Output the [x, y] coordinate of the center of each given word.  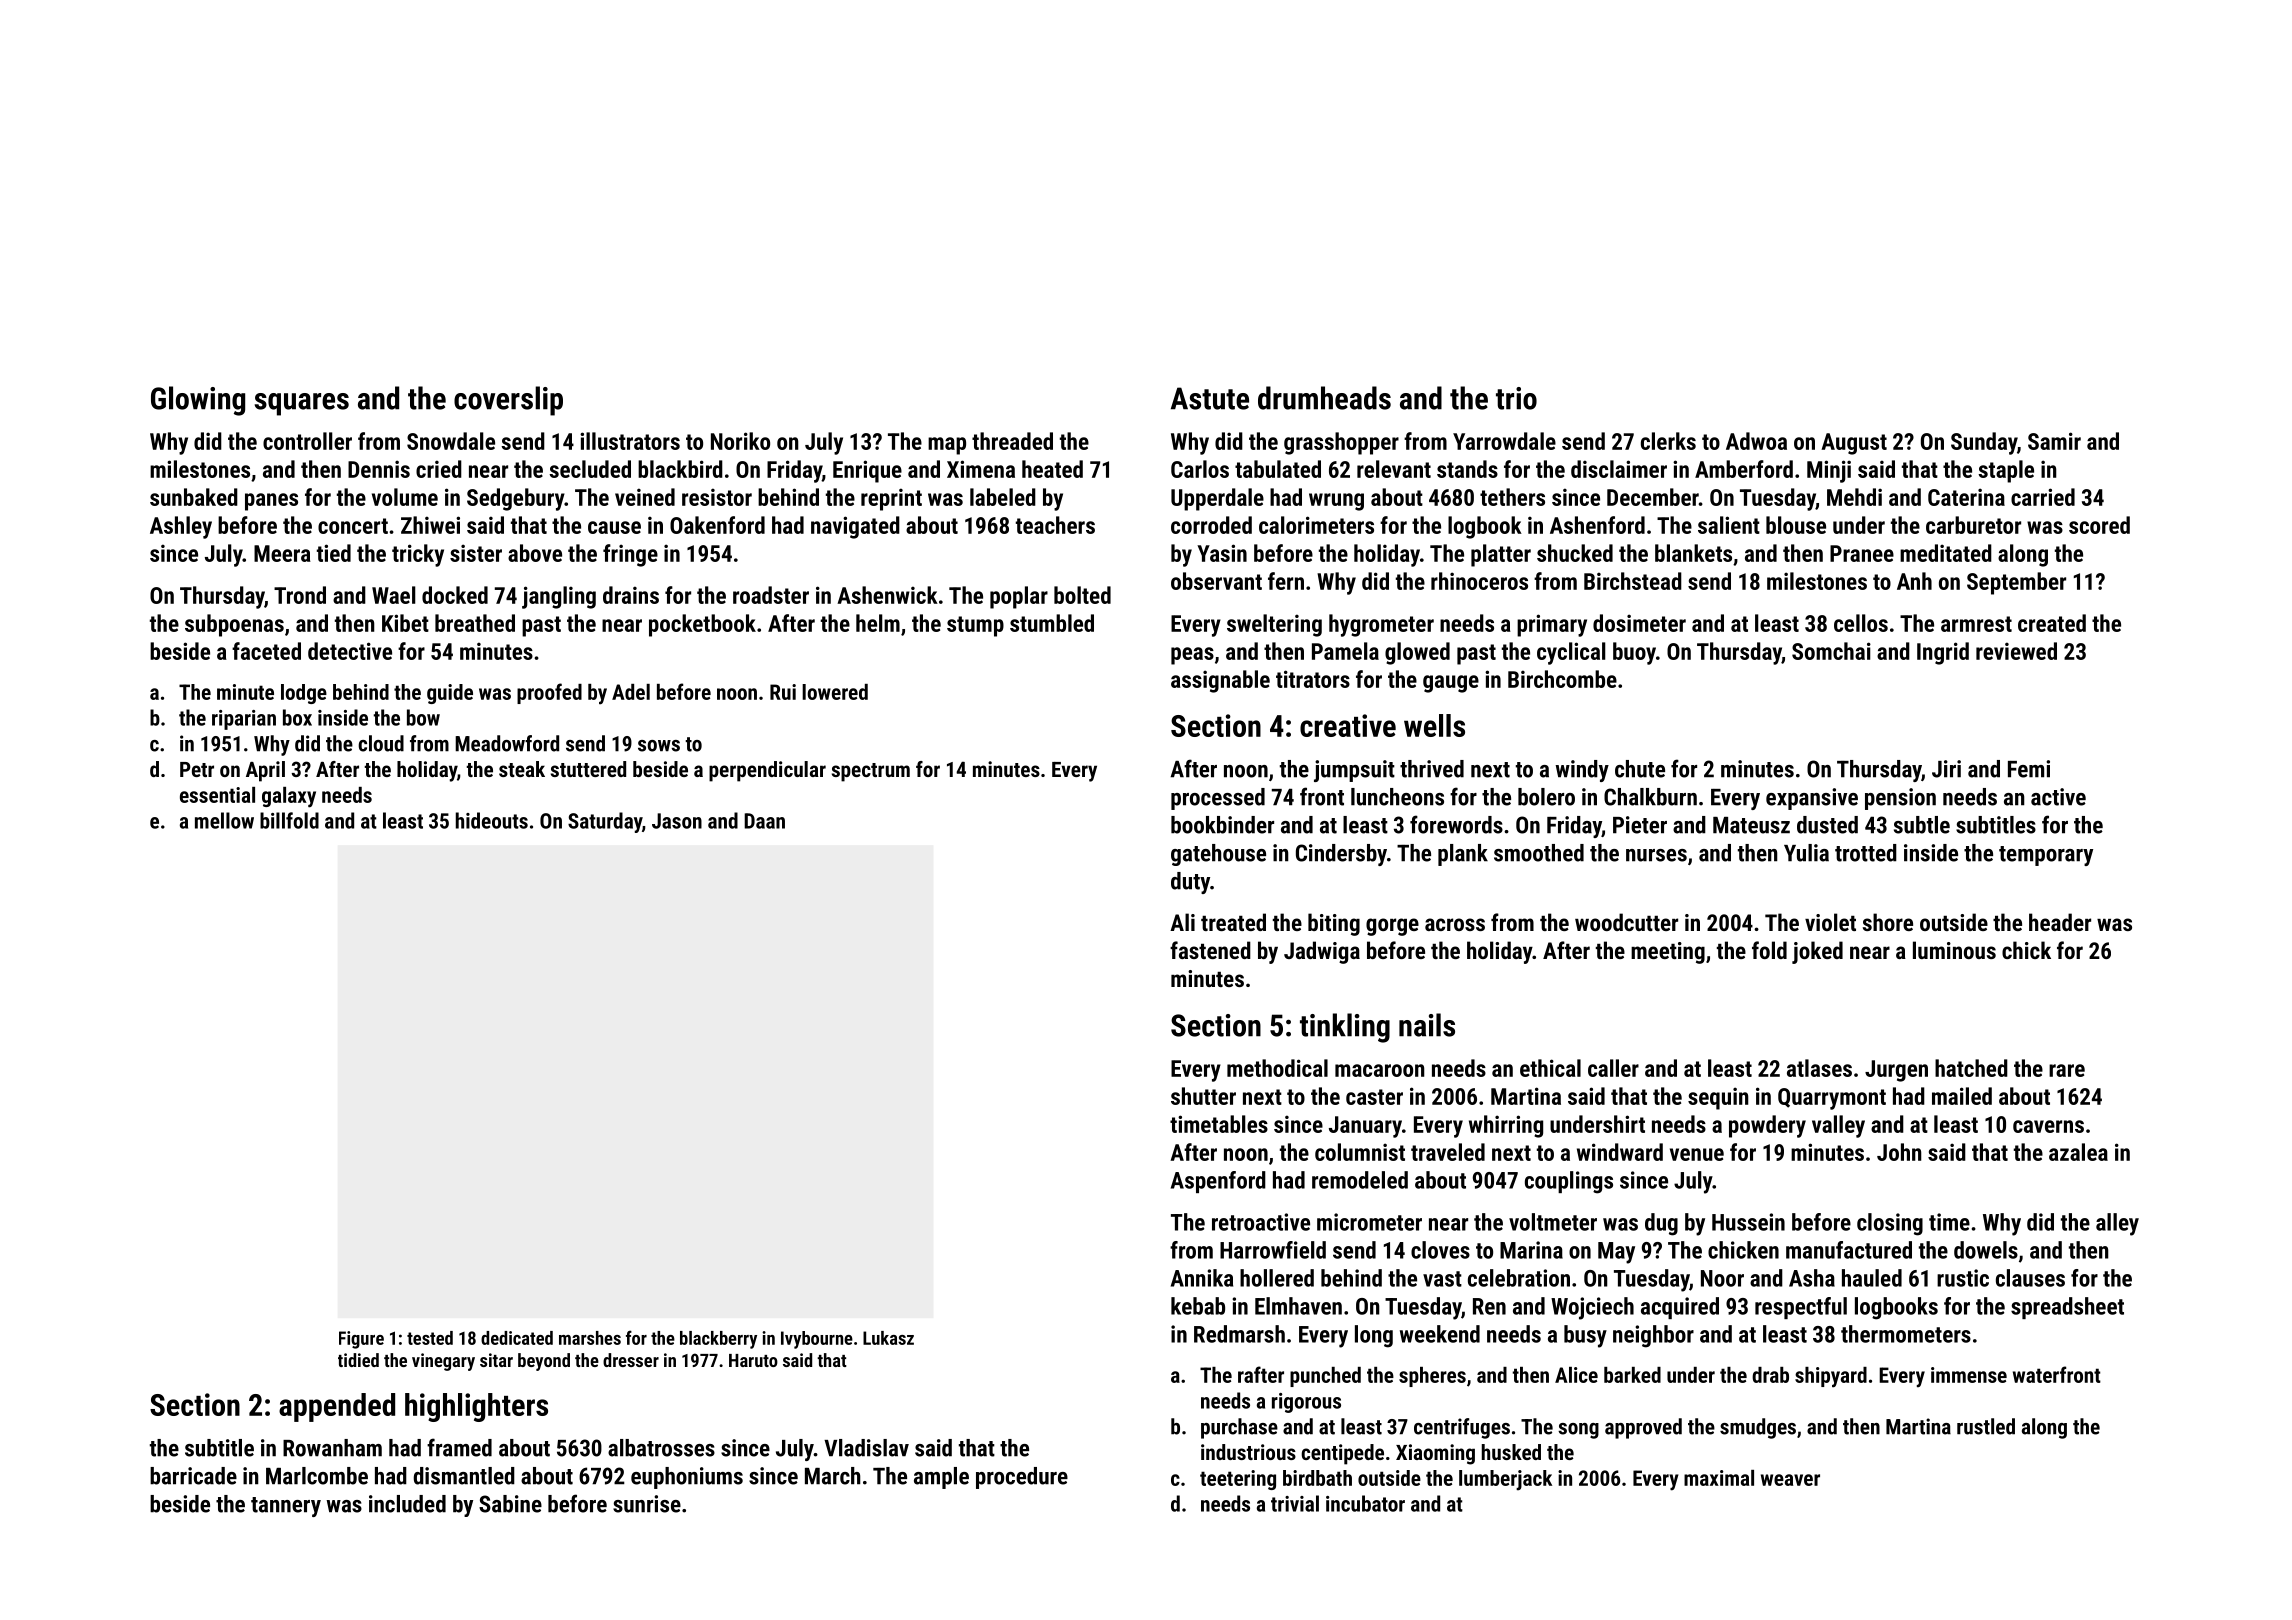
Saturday [605, 822]
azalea [2078, 1152]
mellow [224, 820]
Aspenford [1218, 1182]
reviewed [2016, 651]
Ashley [181, 527]
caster [1374, 1097]
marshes [590, 1338]
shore [1888, 922]
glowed [1417, 653]
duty [1190, 883]
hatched [1971, 1068]
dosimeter [1639, 623]
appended [337, 1407]
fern [1286, 581]
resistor [717, 497]
